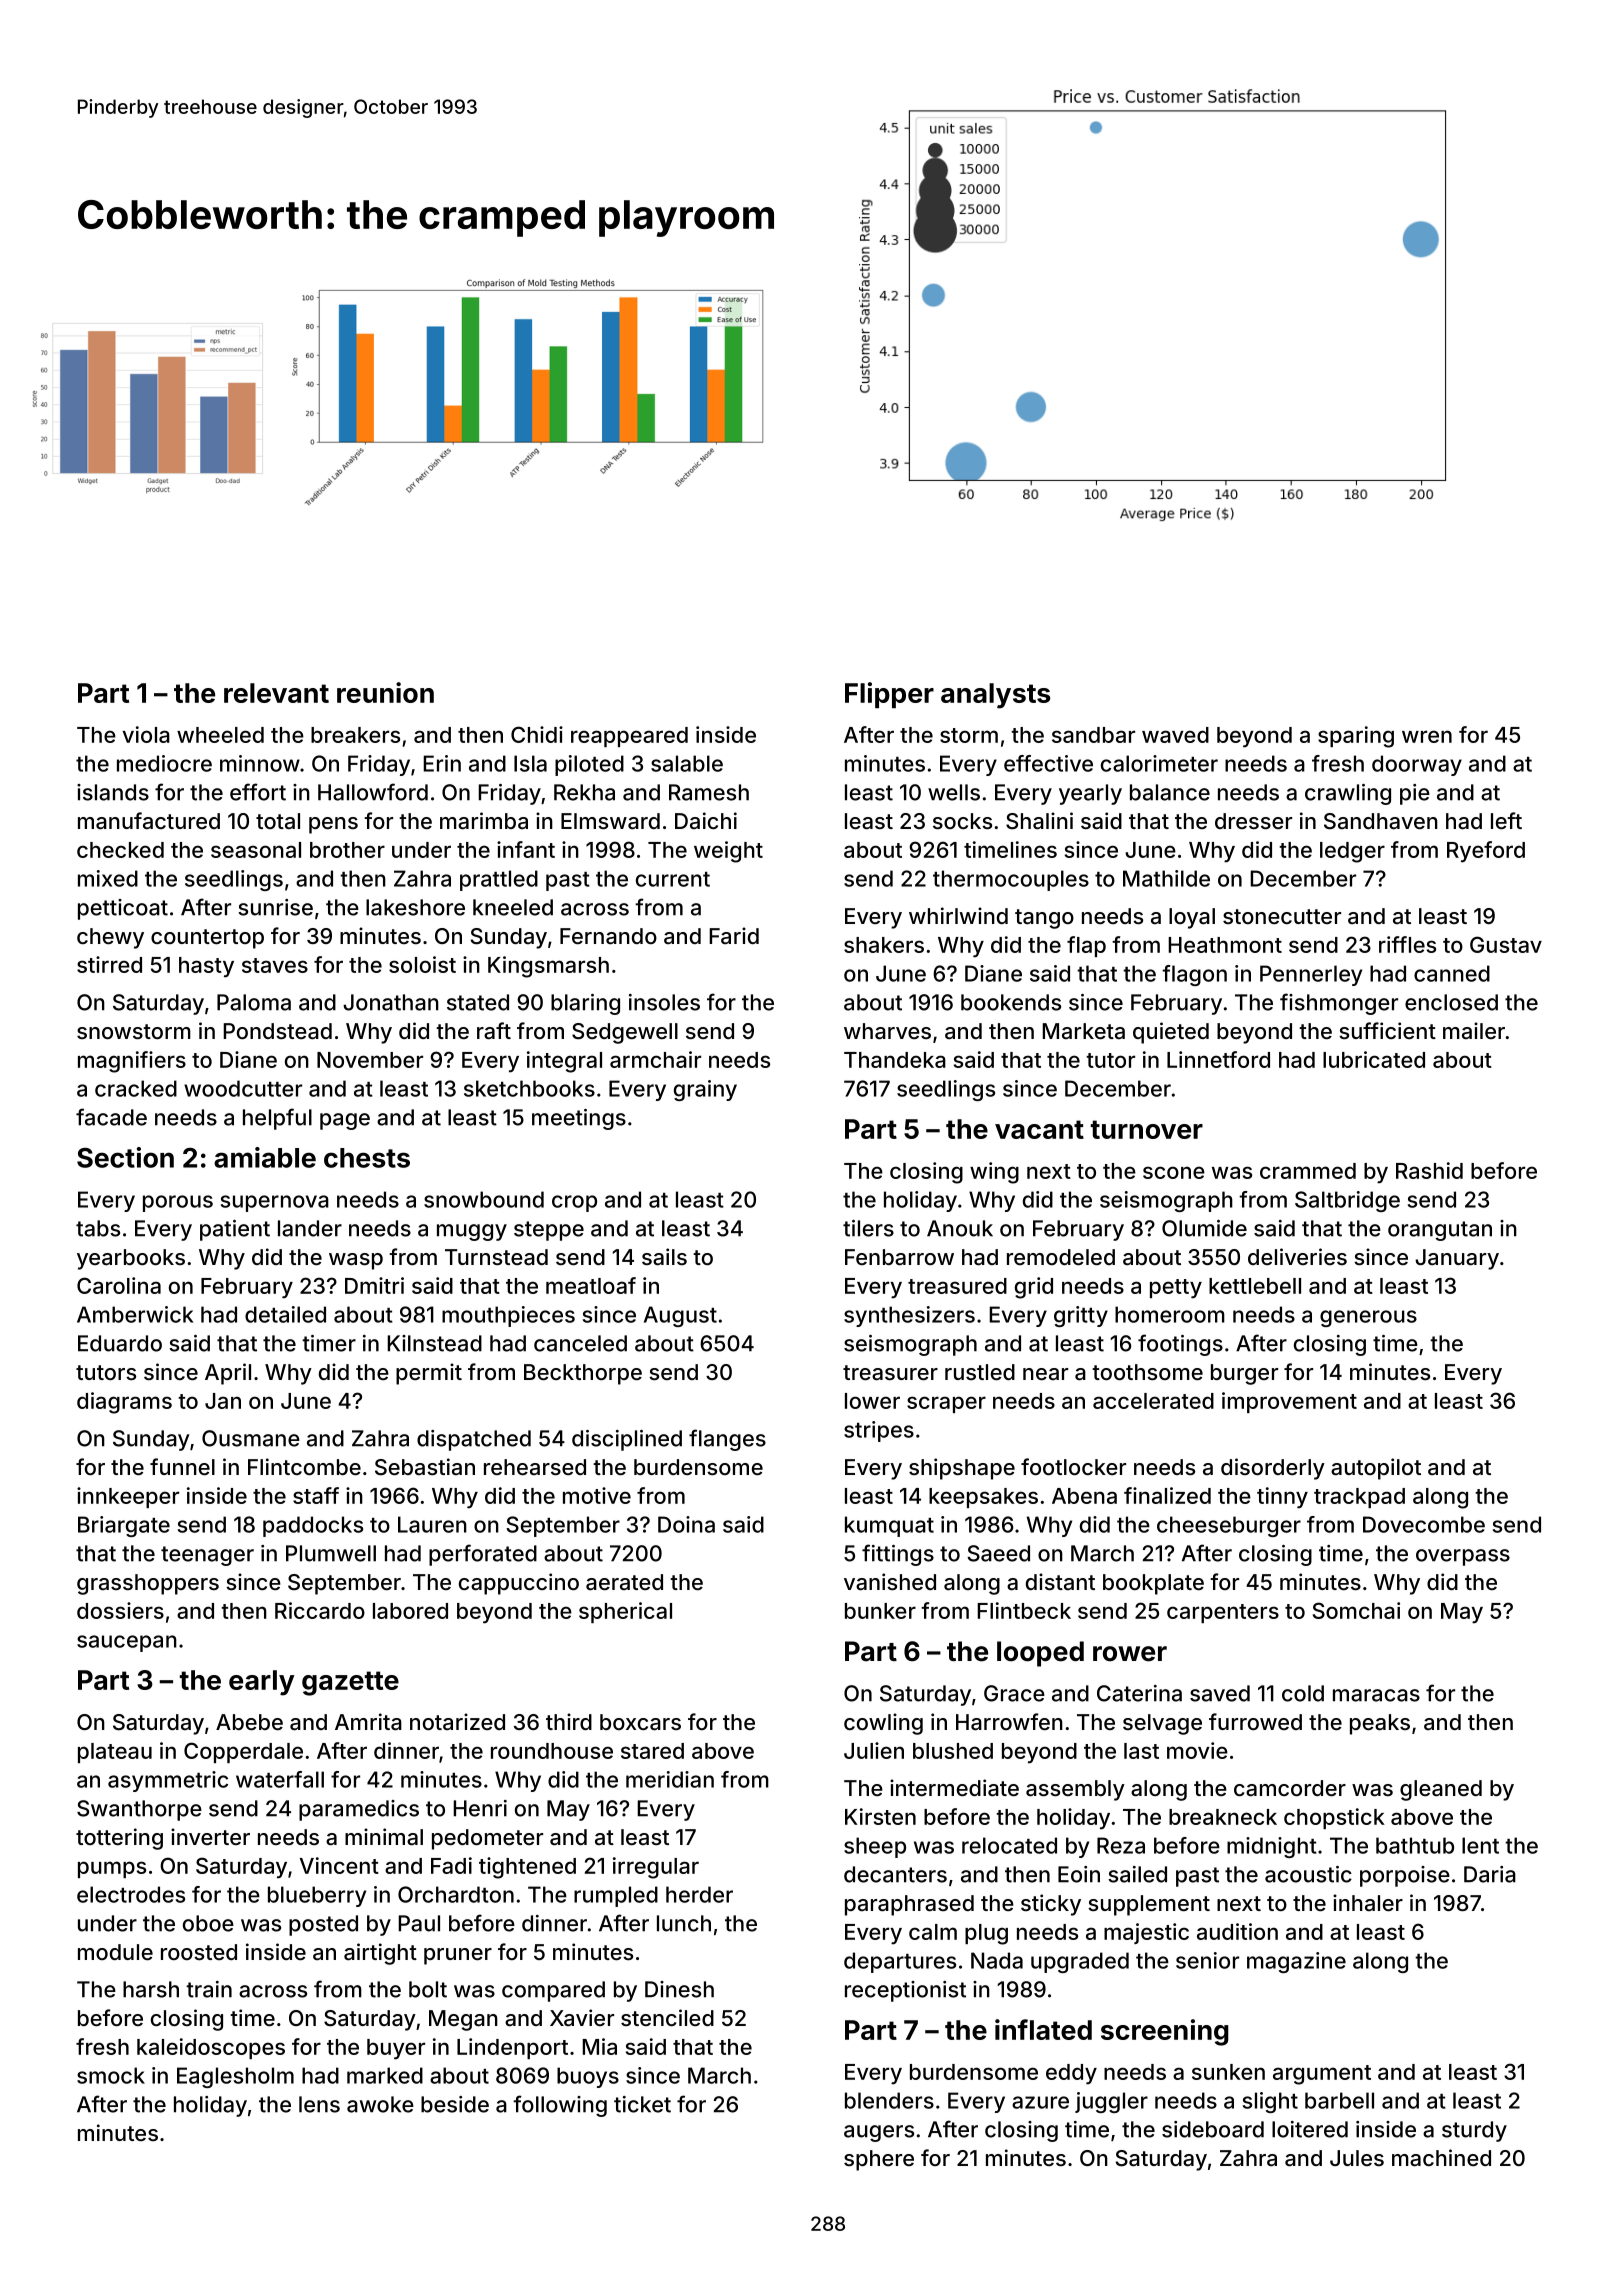 The height and width of the page is (2292, 1620). I want to click on Flipper, so click(889, 695).
